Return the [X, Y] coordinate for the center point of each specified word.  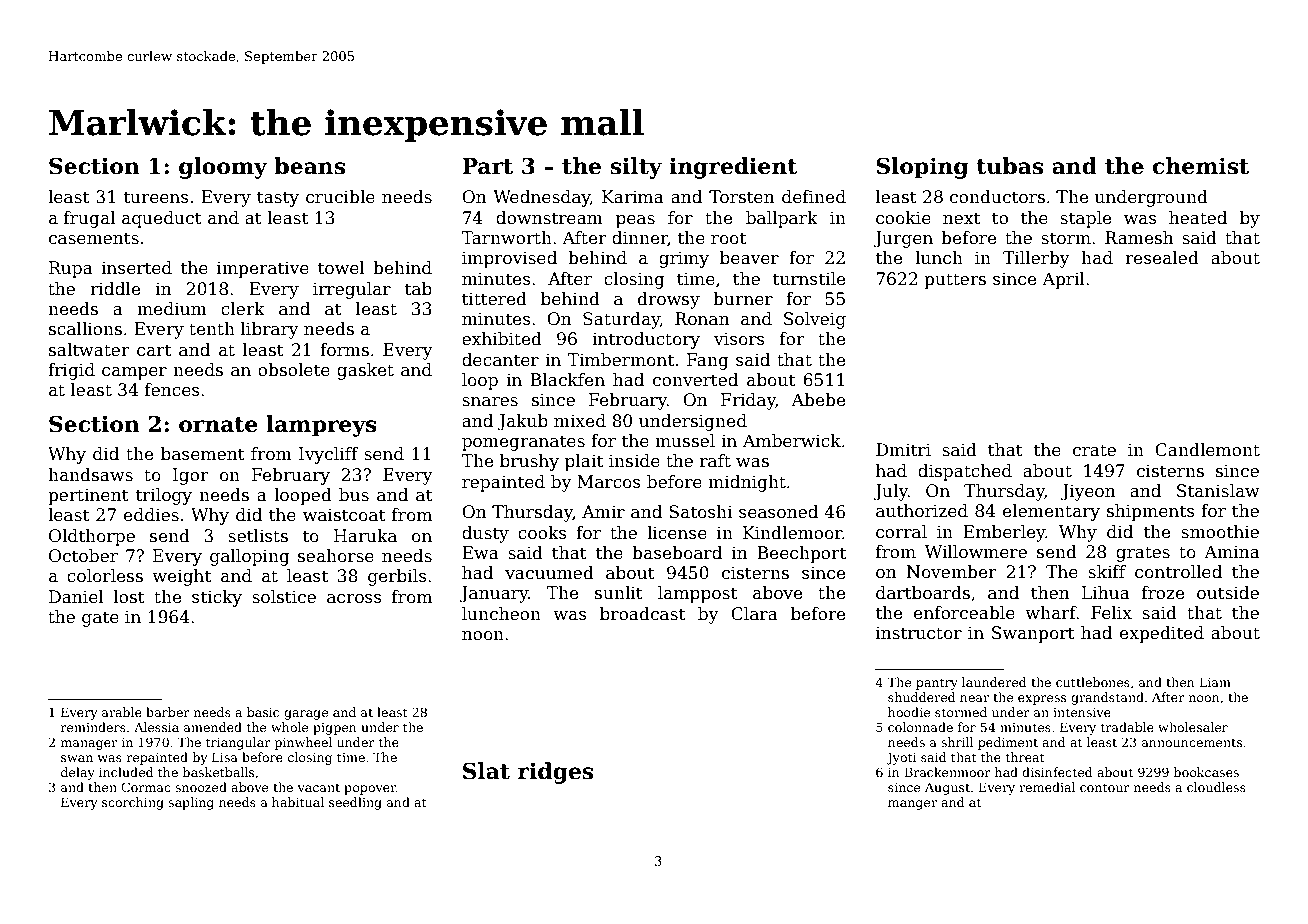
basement [203, 454]
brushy [529, 462]
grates [1143, 554]
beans [309, 166]
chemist [1201, 166]
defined [814, 197]
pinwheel [303, 743]
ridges [555, 773]
